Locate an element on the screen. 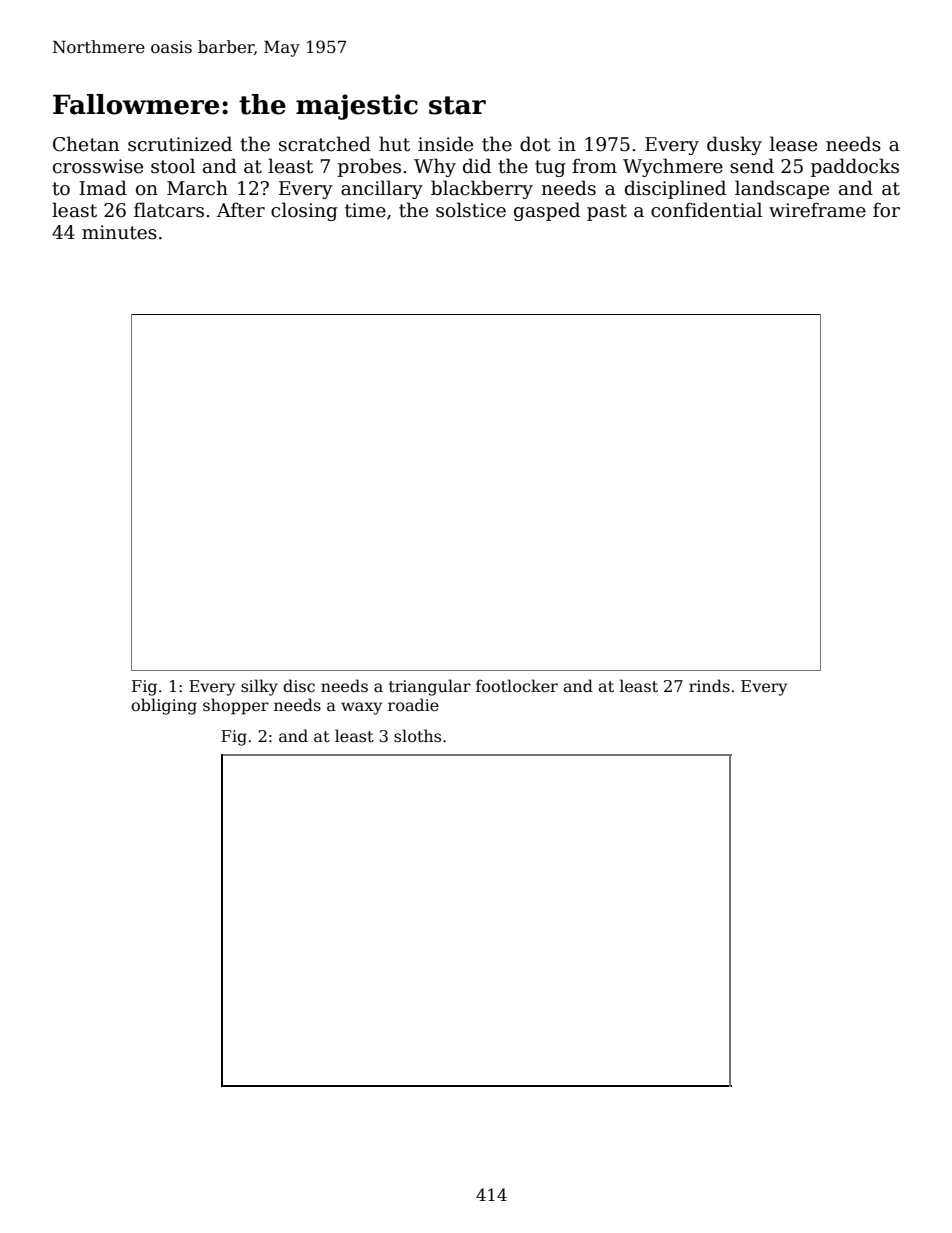  confidential is located at coordinates (706, 210).
